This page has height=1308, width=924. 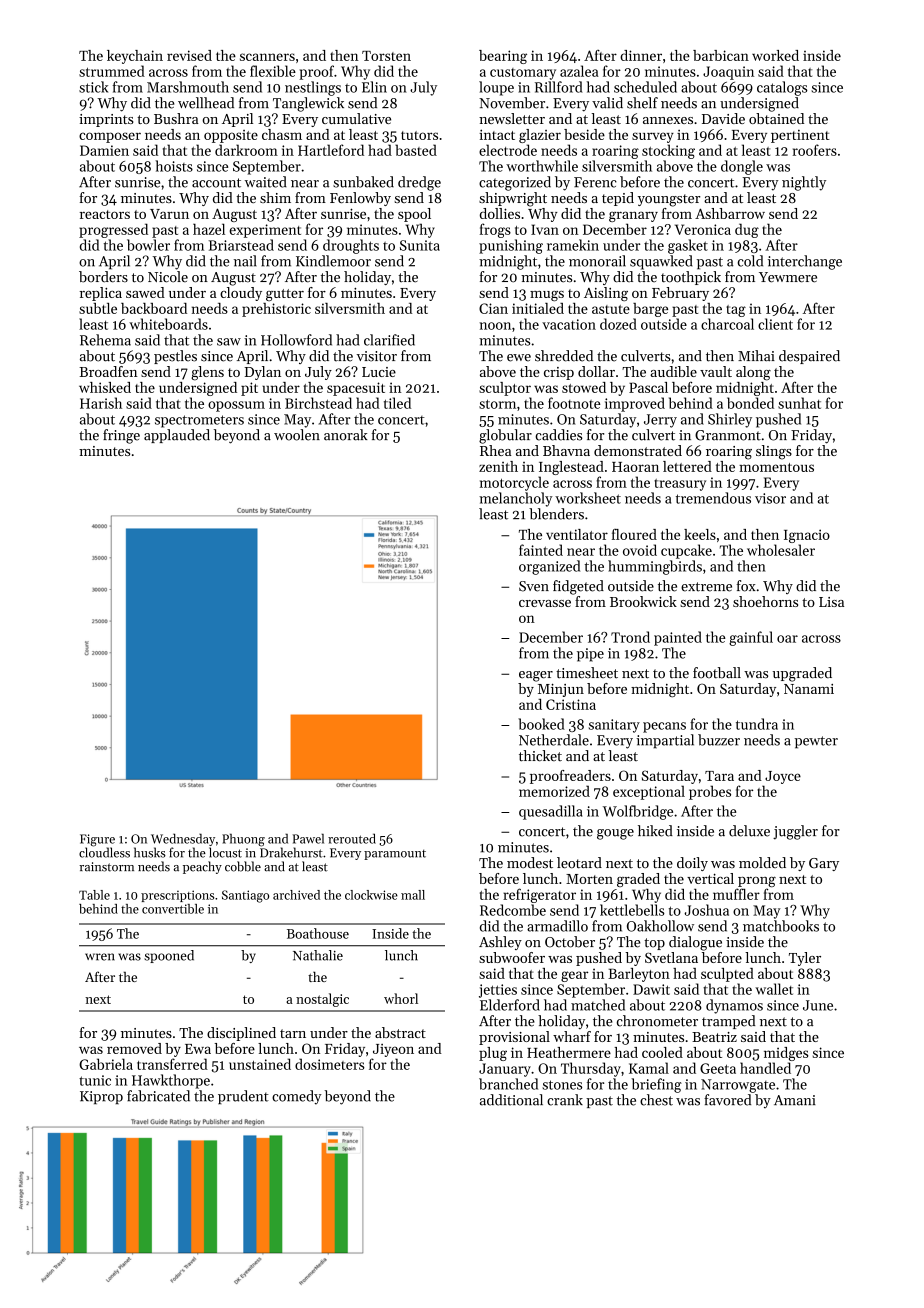 I want to click on keychain, so click(x=135, y=57).
